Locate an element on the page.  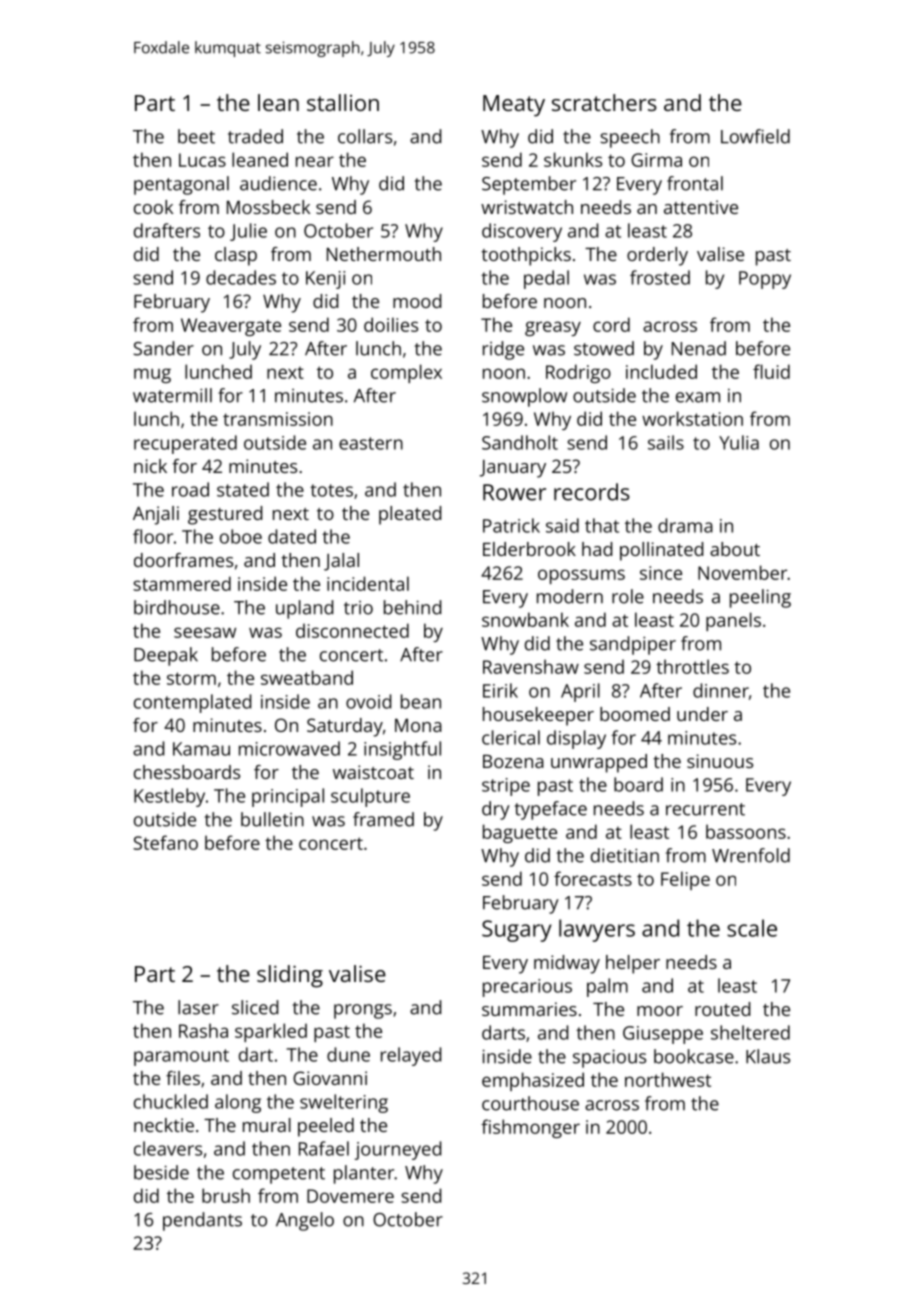
frontal is located at coordinates (695, 183).
